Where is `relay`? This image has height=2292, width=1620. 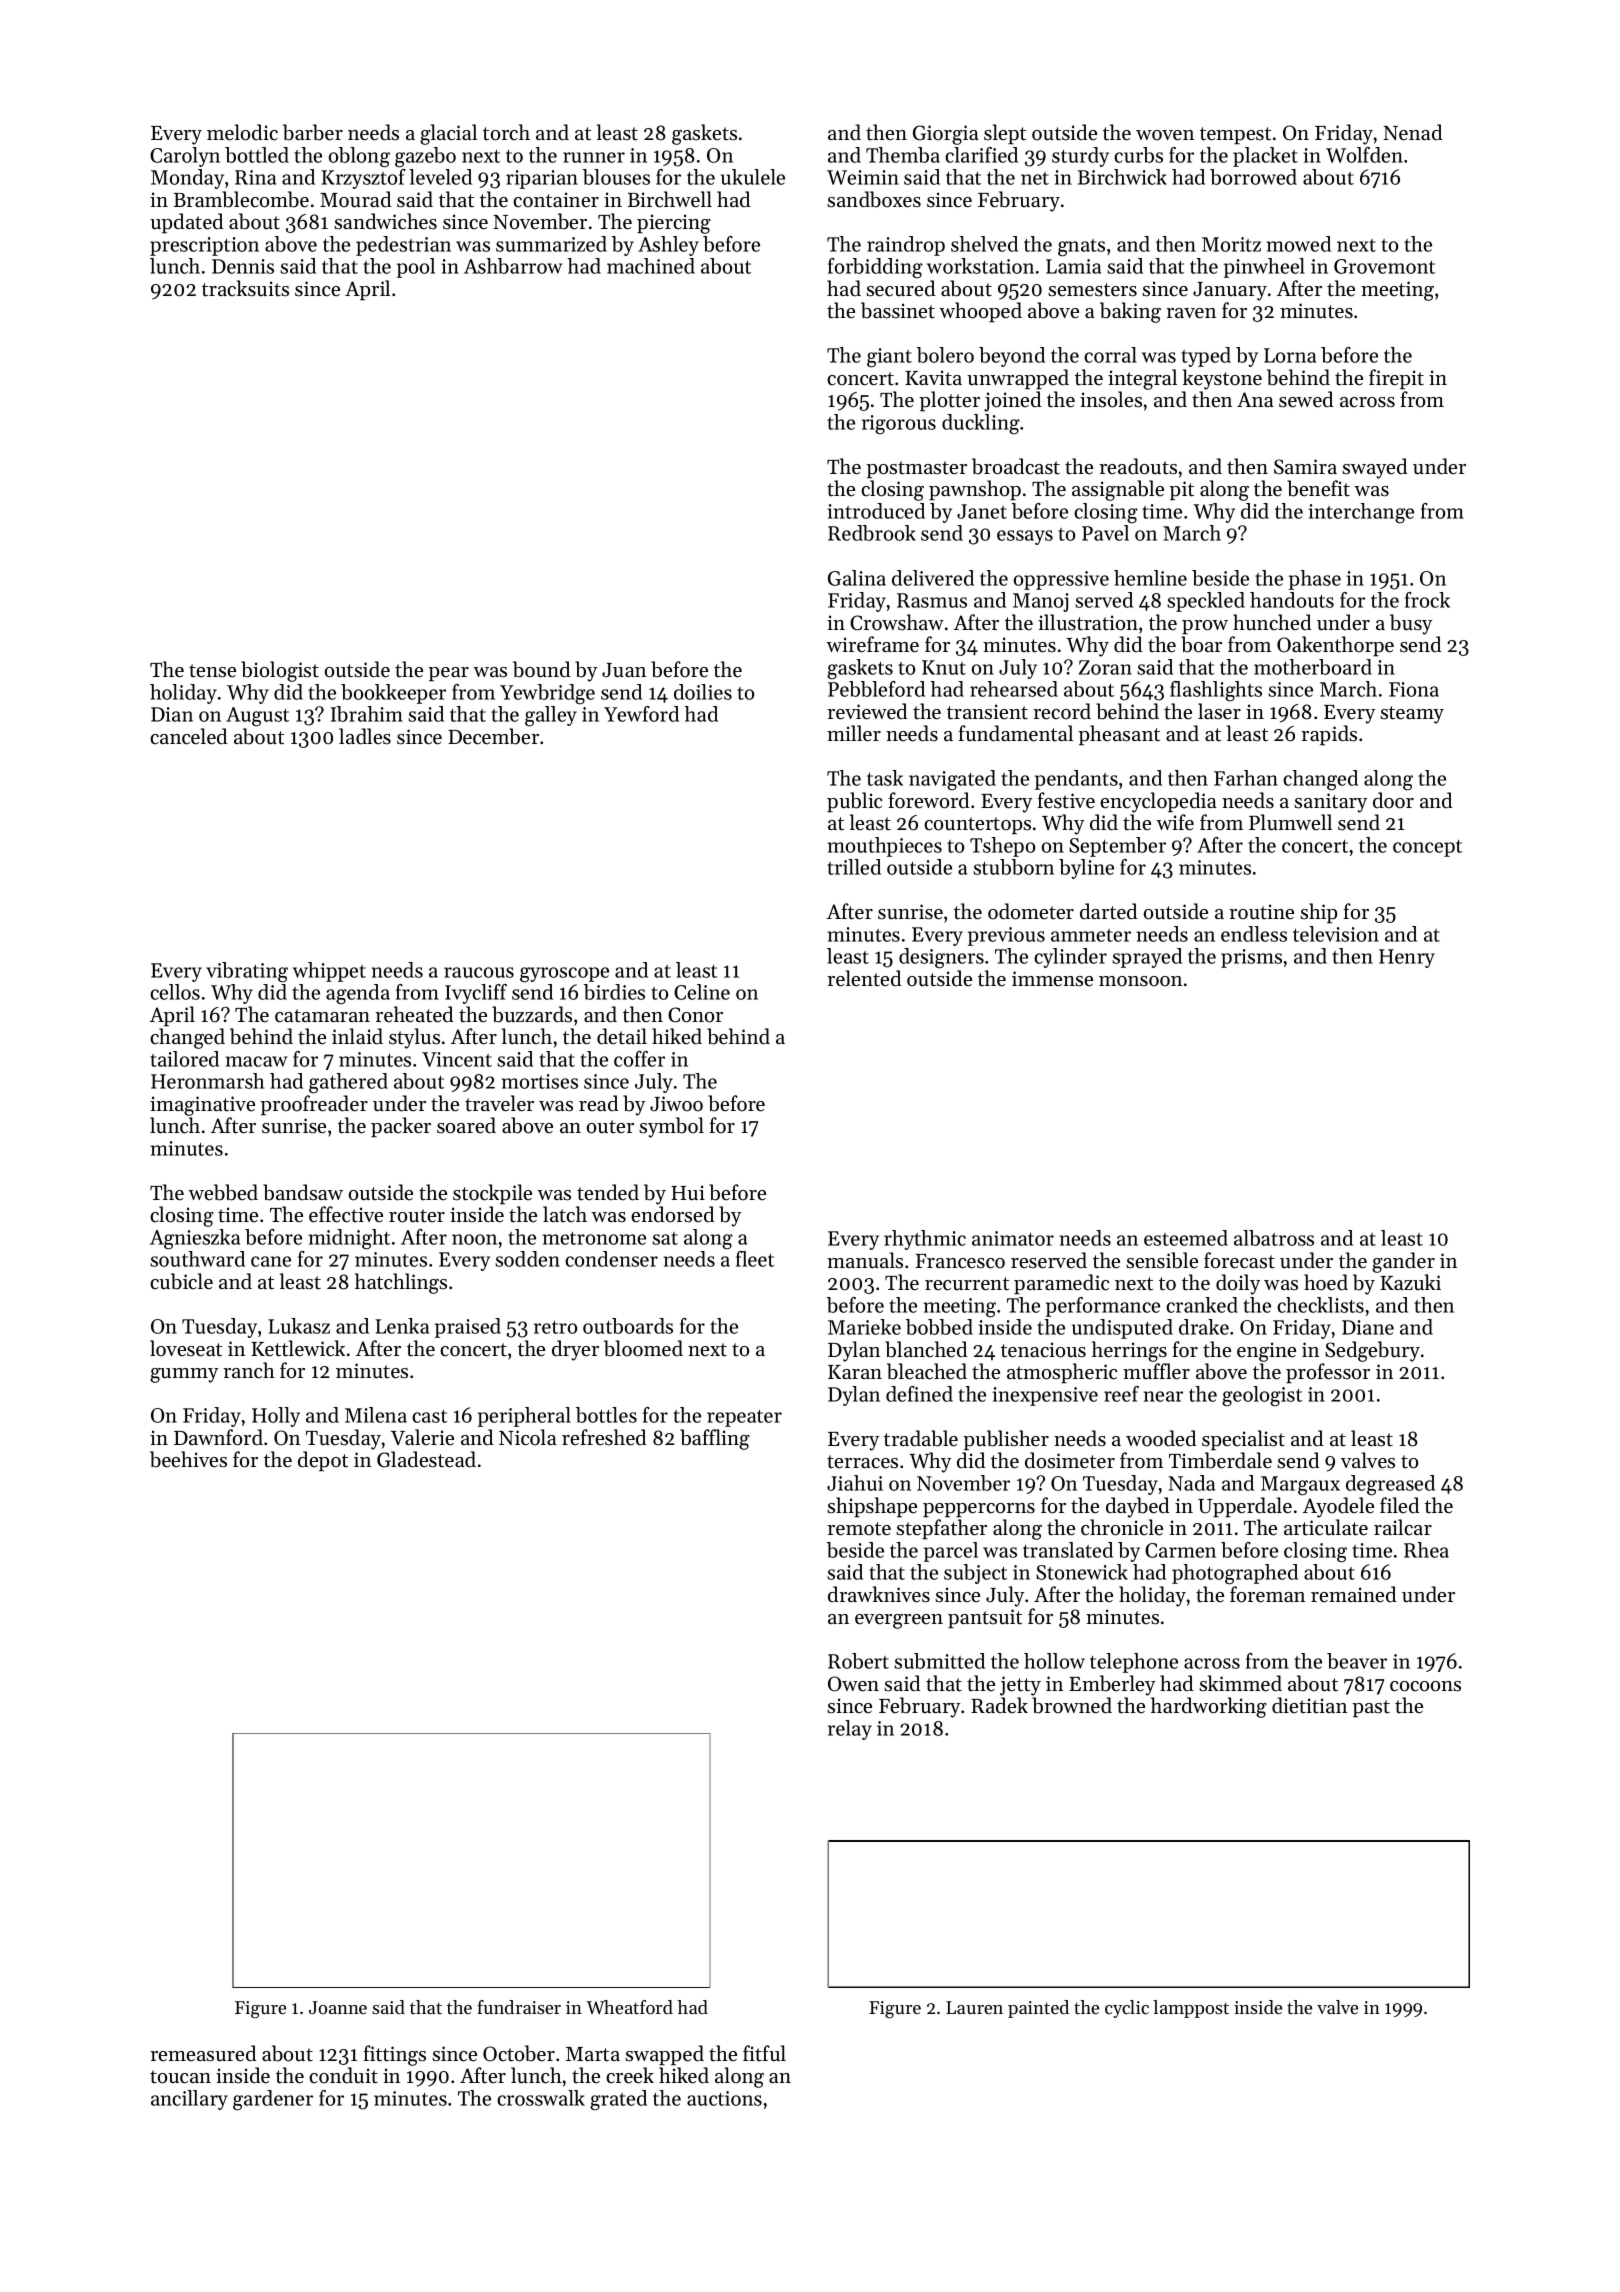
relay is located at coordinates (850, 1730).
